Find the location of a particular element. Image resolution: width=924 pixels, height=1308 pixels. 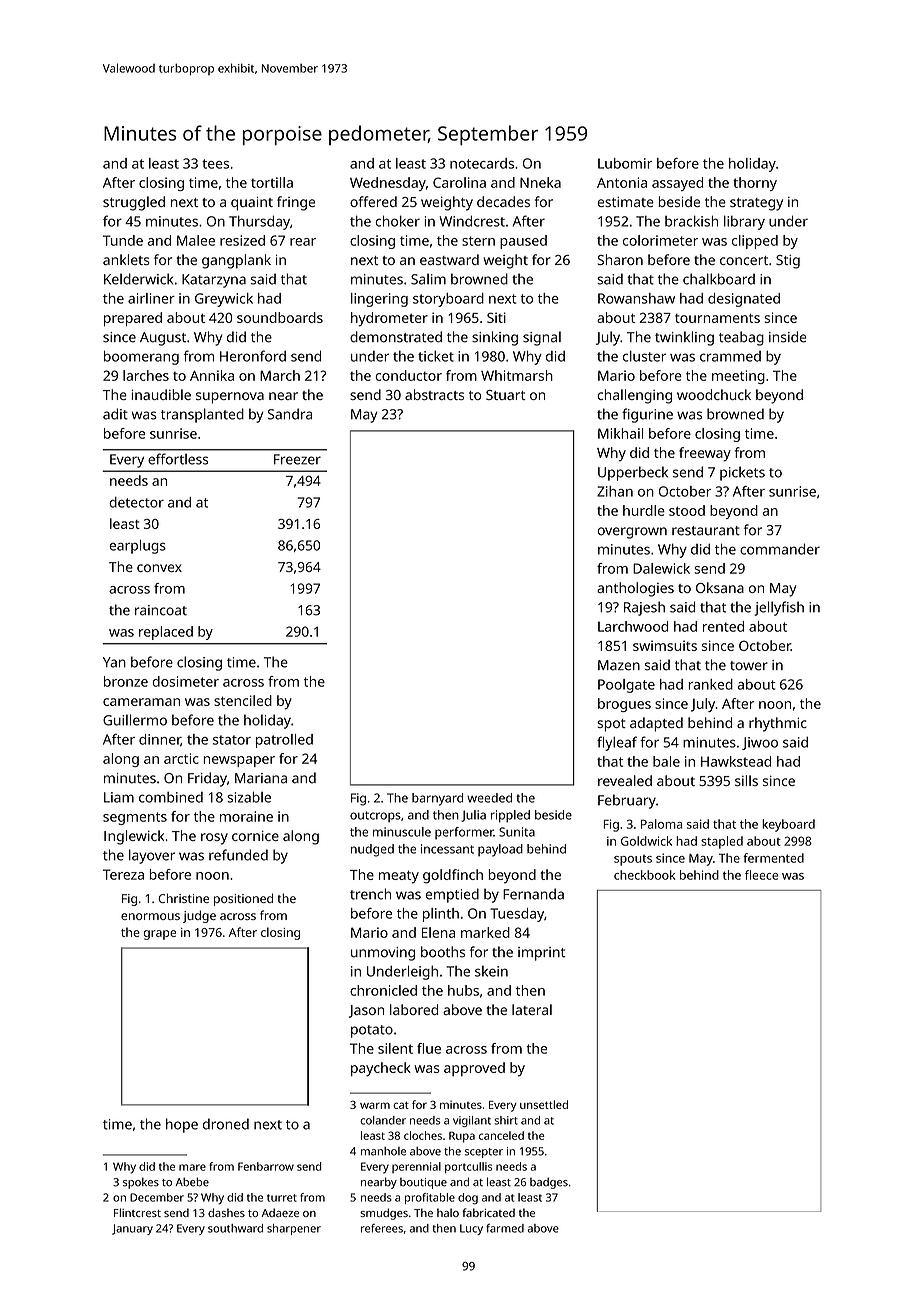

newspaper is located at coordinates (239, 761).
